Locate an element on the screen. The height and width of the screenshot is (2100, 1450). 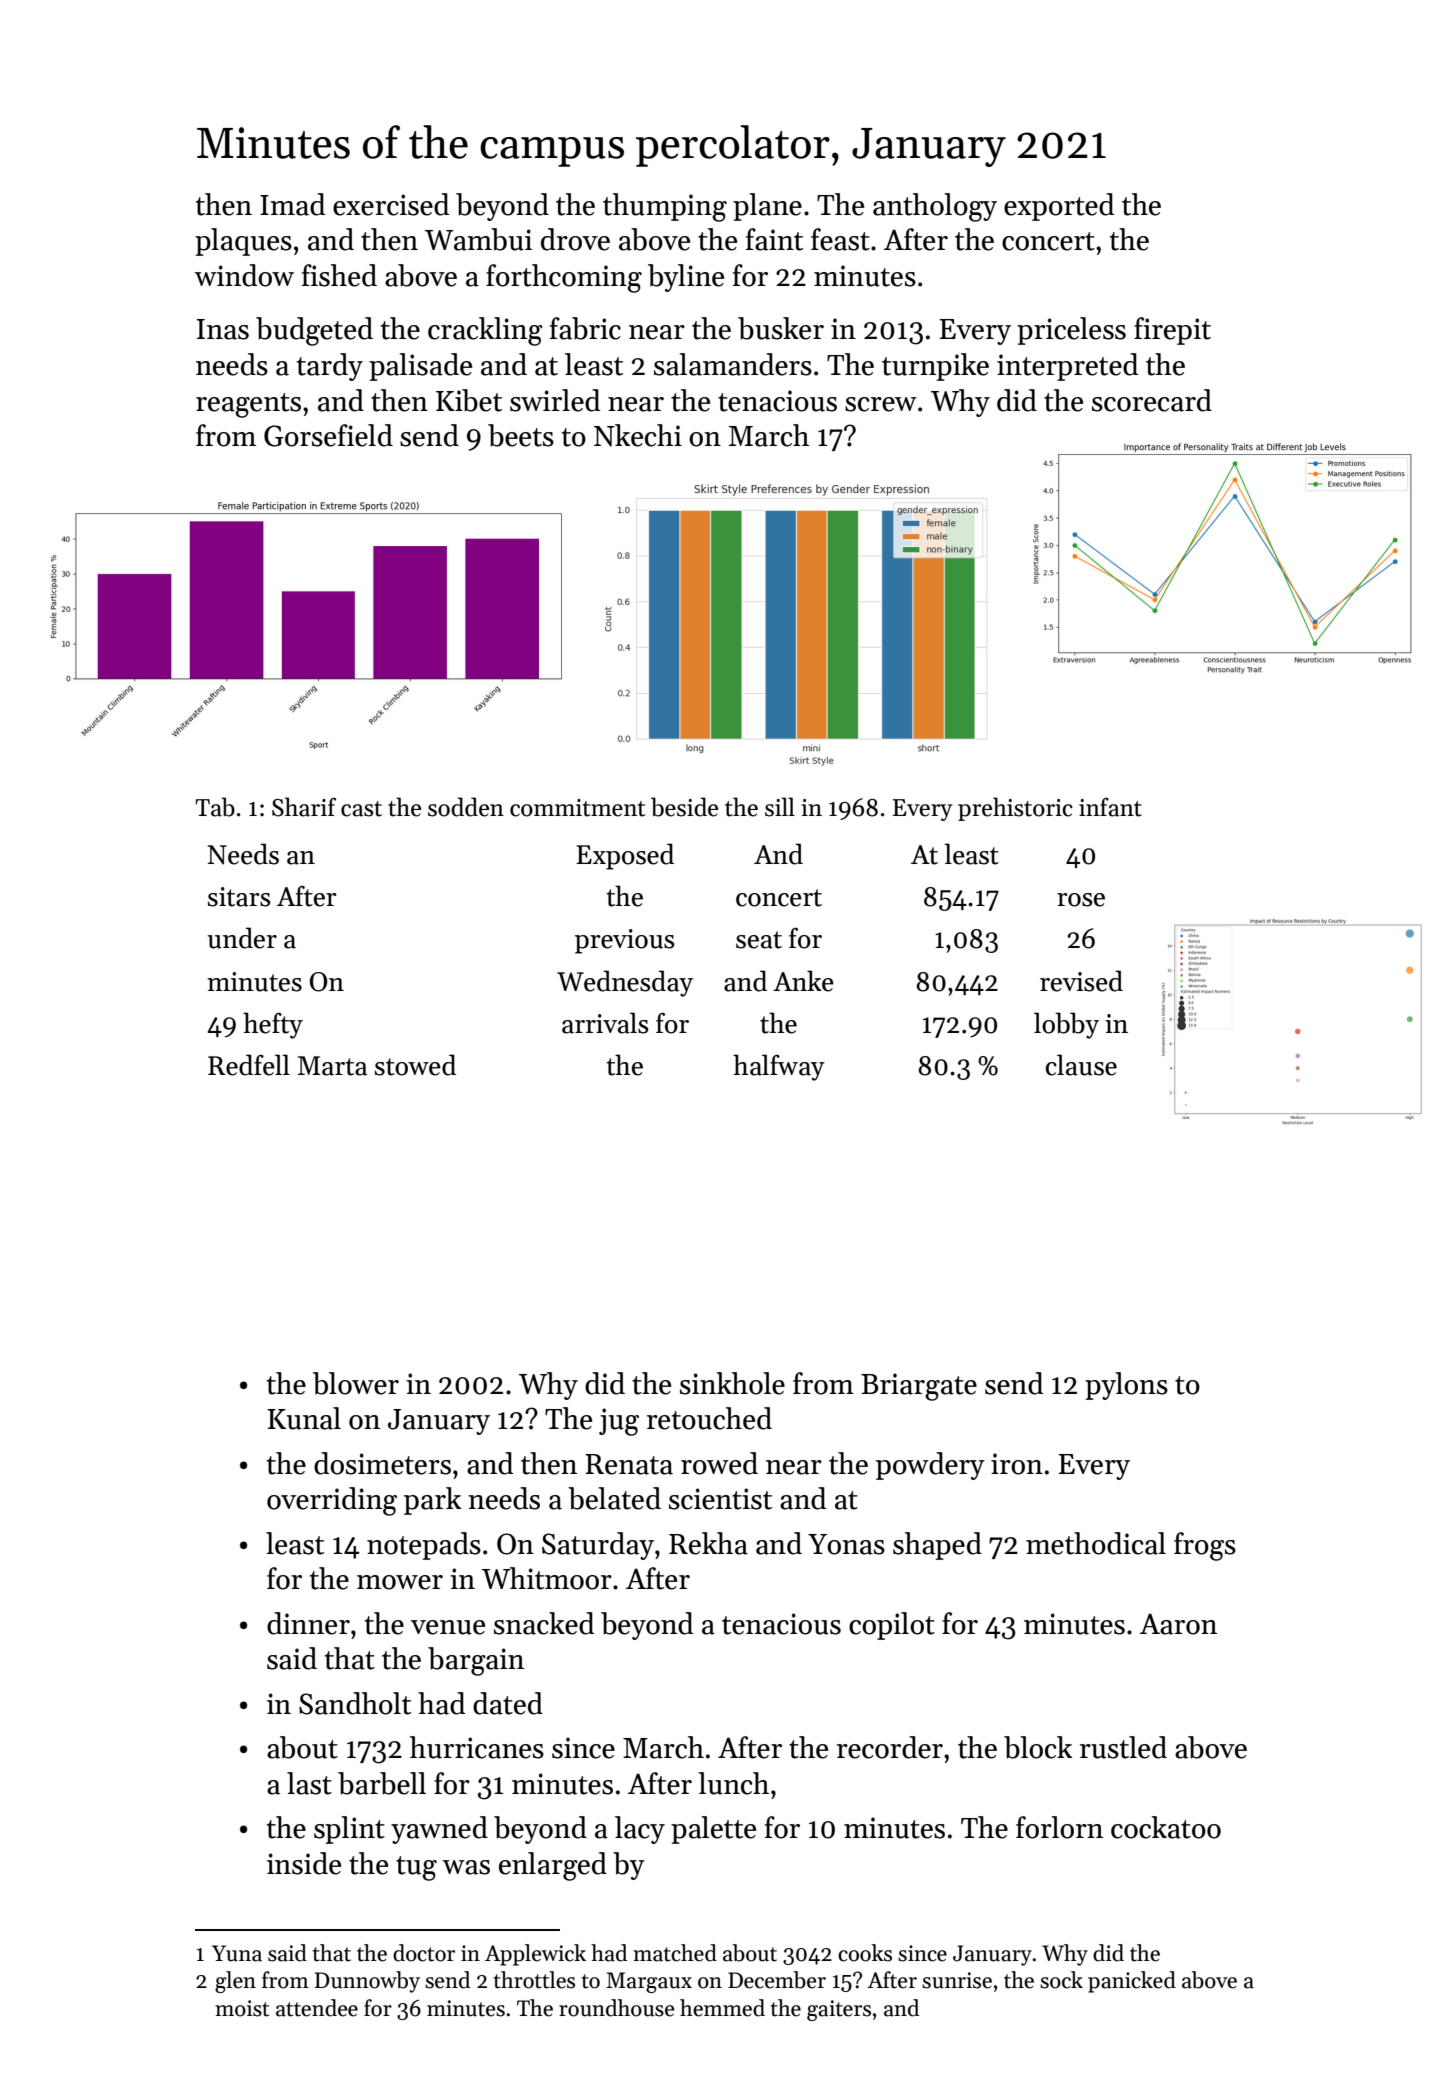
Kunal is located at coordinates (304, 1418).
